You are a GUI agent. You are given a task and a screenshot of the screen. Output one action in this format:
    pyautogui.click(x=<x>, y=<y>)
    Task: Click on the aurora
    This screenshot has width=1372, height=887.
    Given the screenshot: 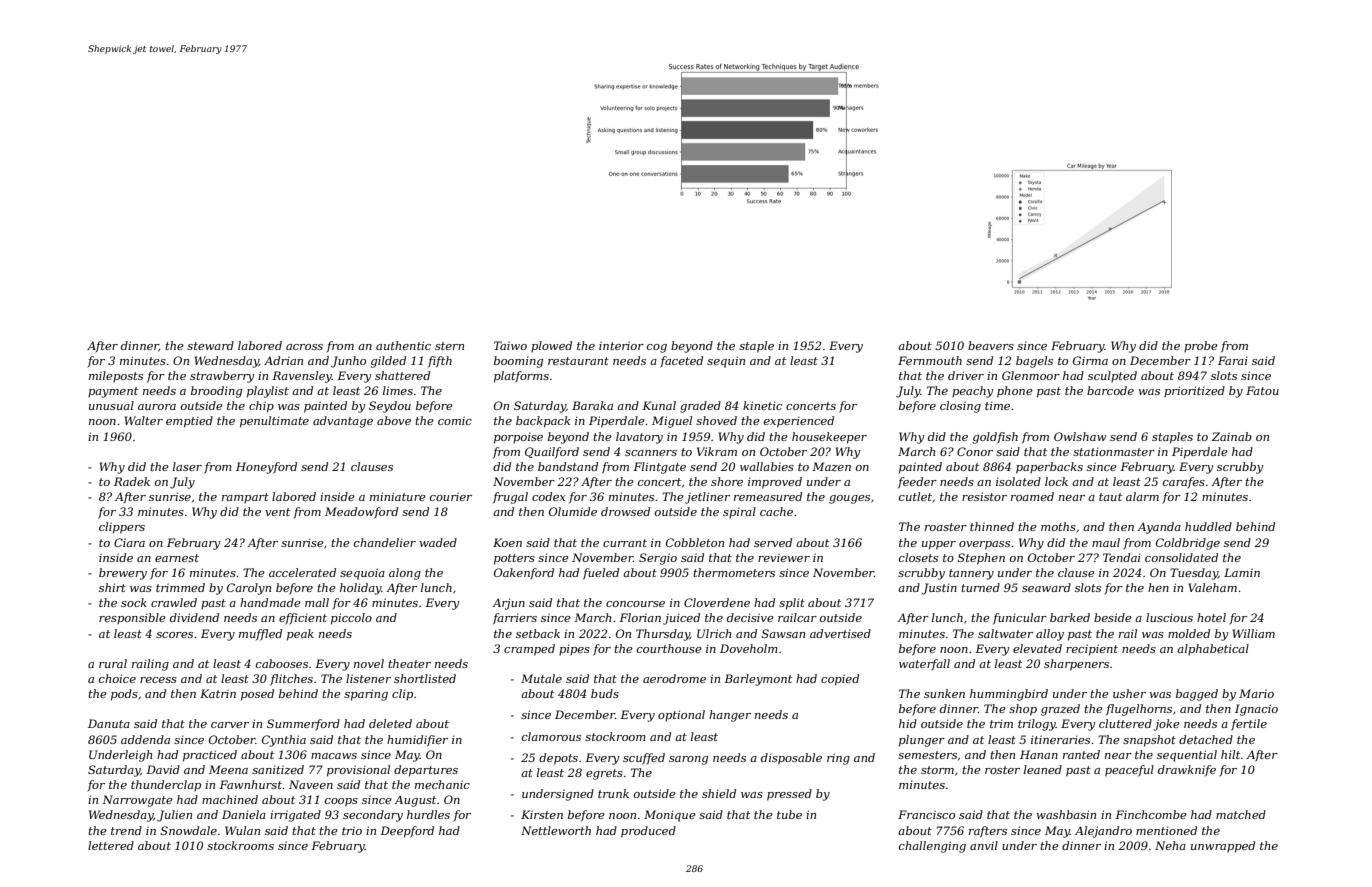 What is the action you would take?
    pyautogui.click(x=157, y=407)
